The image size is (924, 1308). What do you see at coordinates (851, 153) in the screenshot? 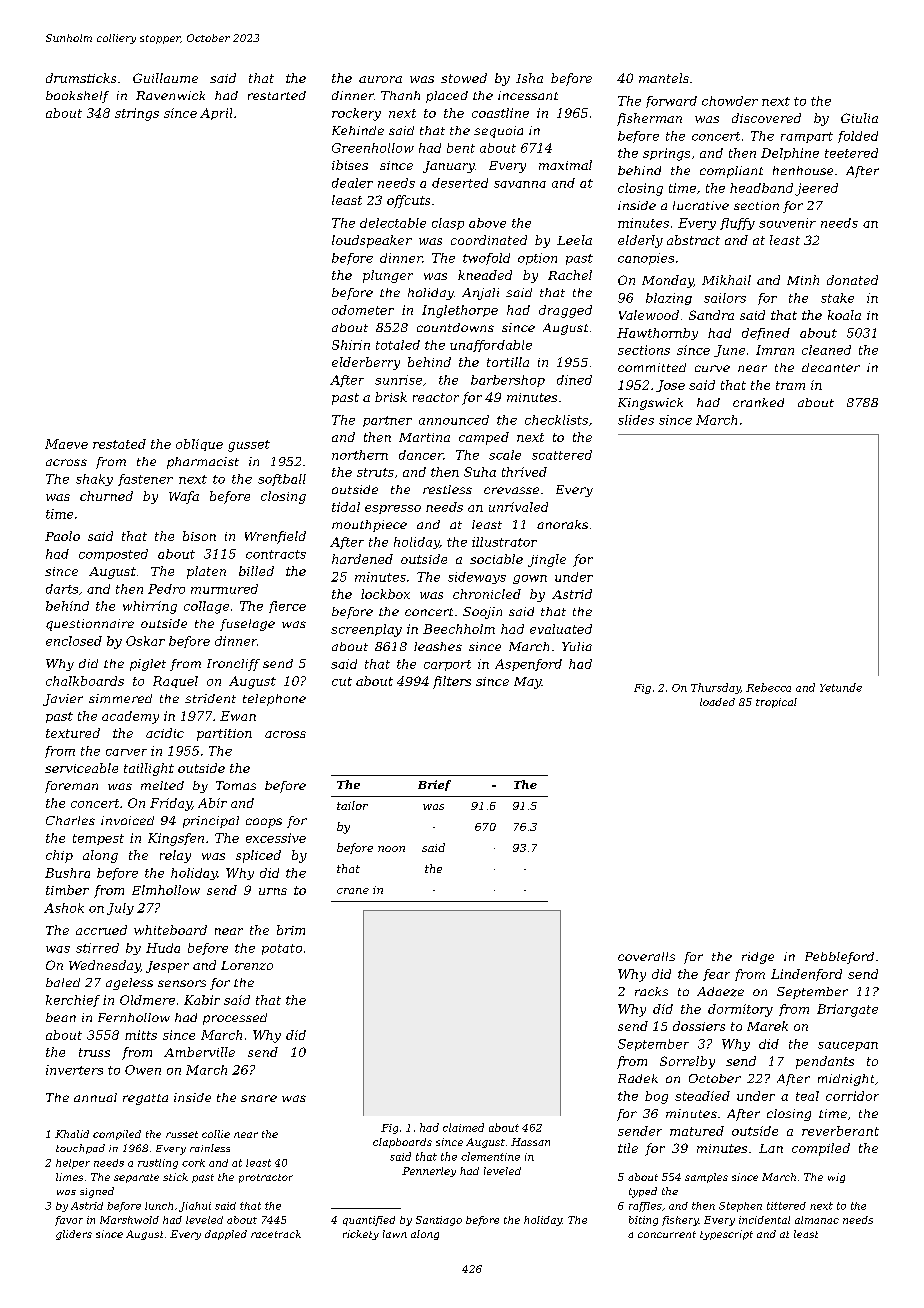
I see `teetered` at bounding box center [851, 153].
